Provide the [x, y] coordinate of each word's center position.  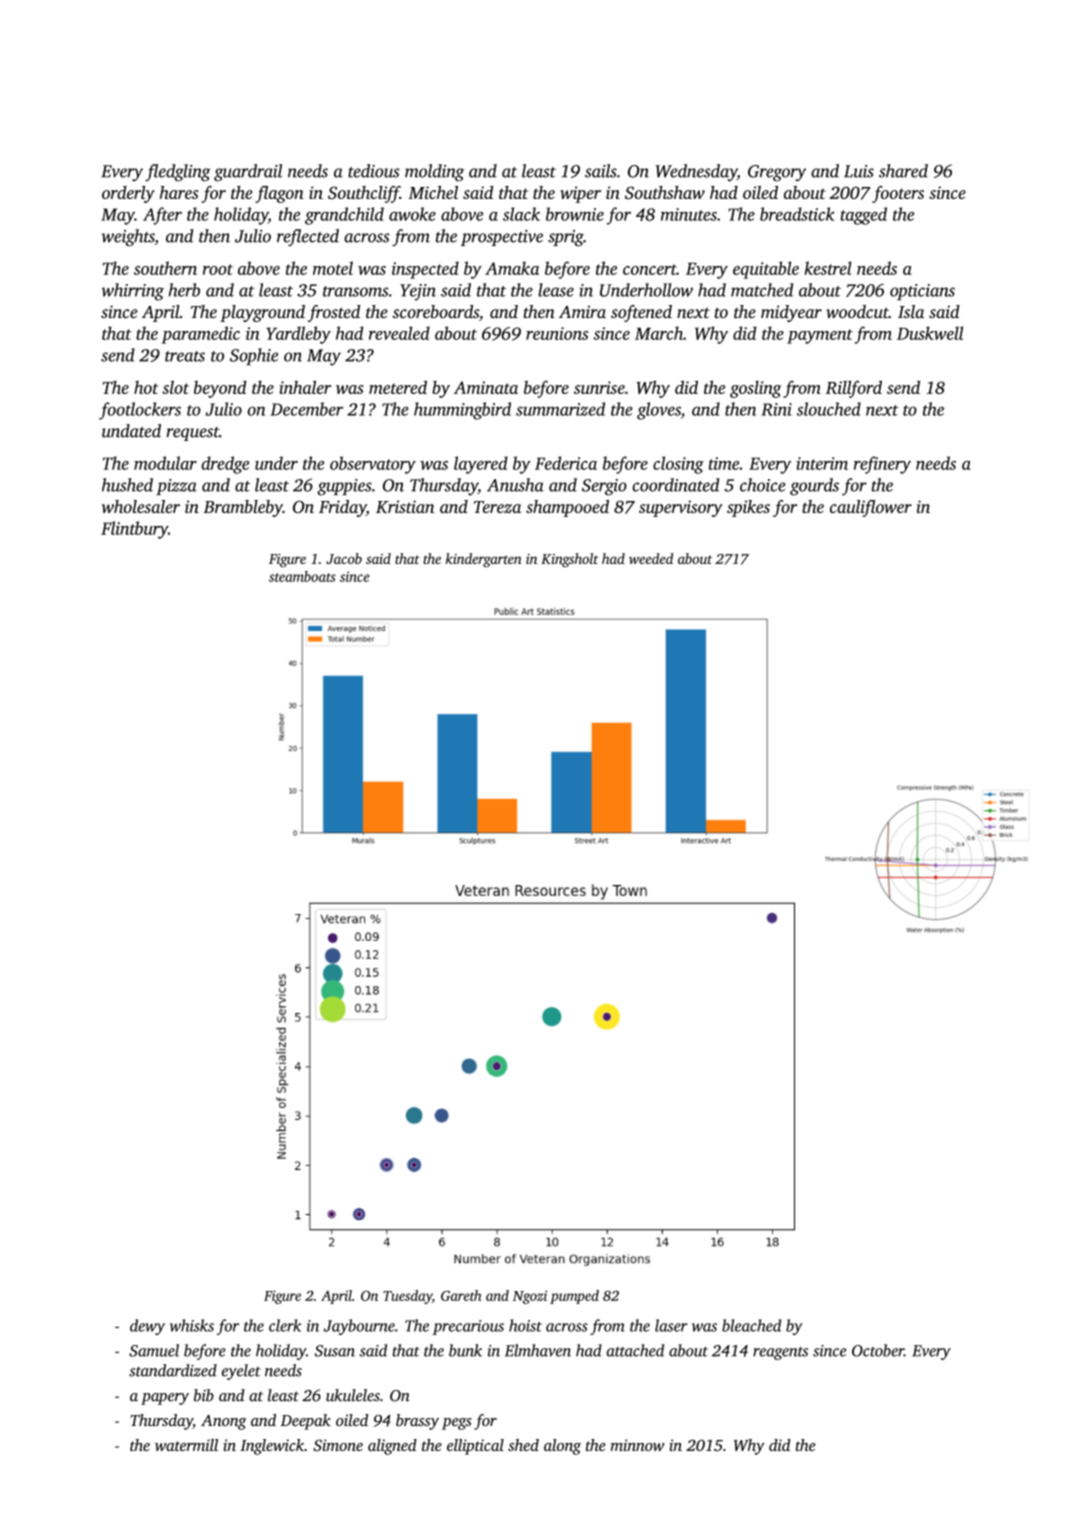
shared [903, 171]
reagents [780, 1353]
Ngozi [530, 1297]
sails [601, 171]
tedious [373, 171]
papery [165, 1399]
